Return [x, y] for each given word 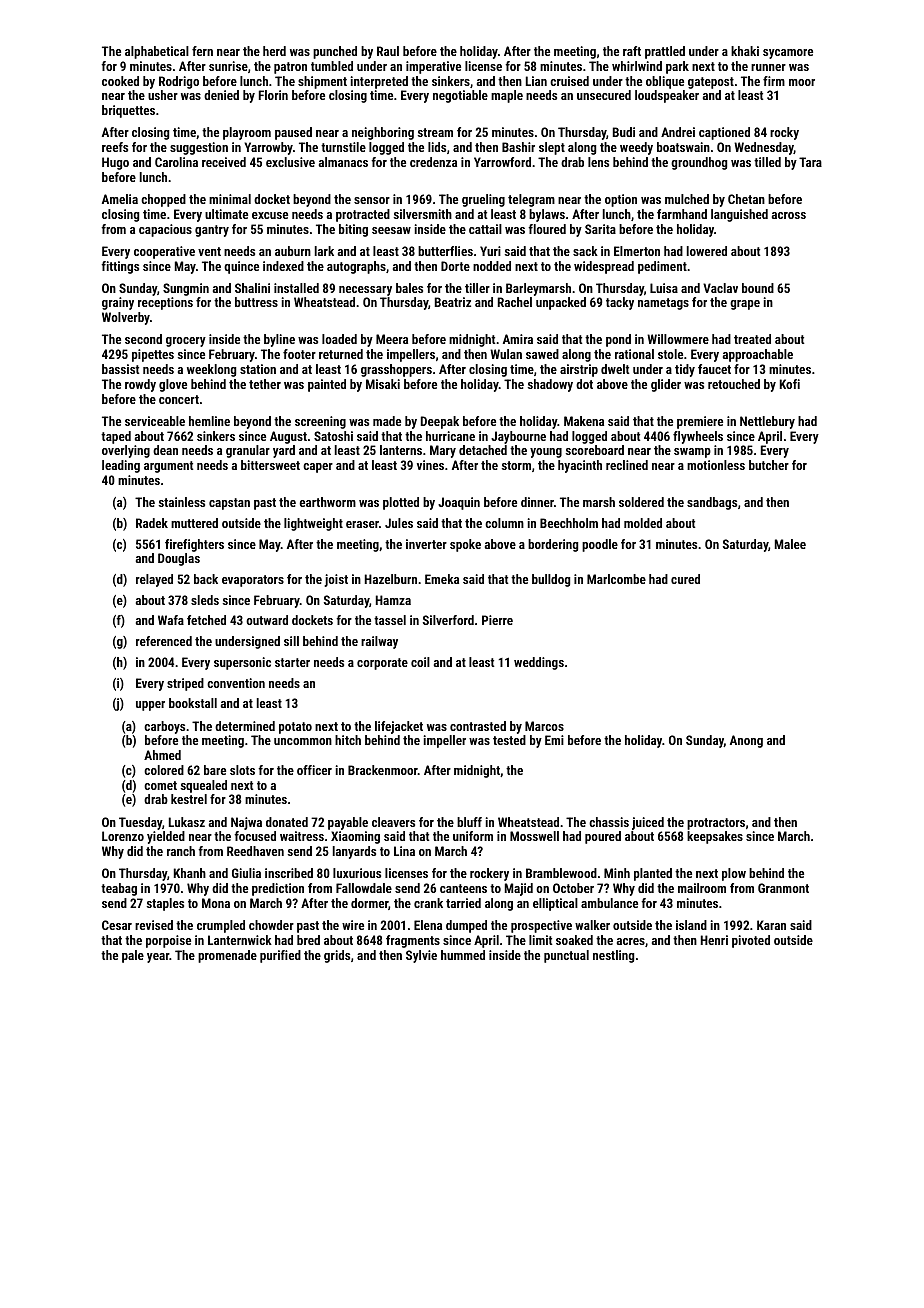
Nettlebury [767, 422]
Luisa [664, 288]
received [224, 162]
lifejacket [399, 727]
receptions [165, 303]
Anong [746, 741]
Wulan [506, 354]
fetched [206, 620]
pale [133, 956]
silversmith [423, 214]
